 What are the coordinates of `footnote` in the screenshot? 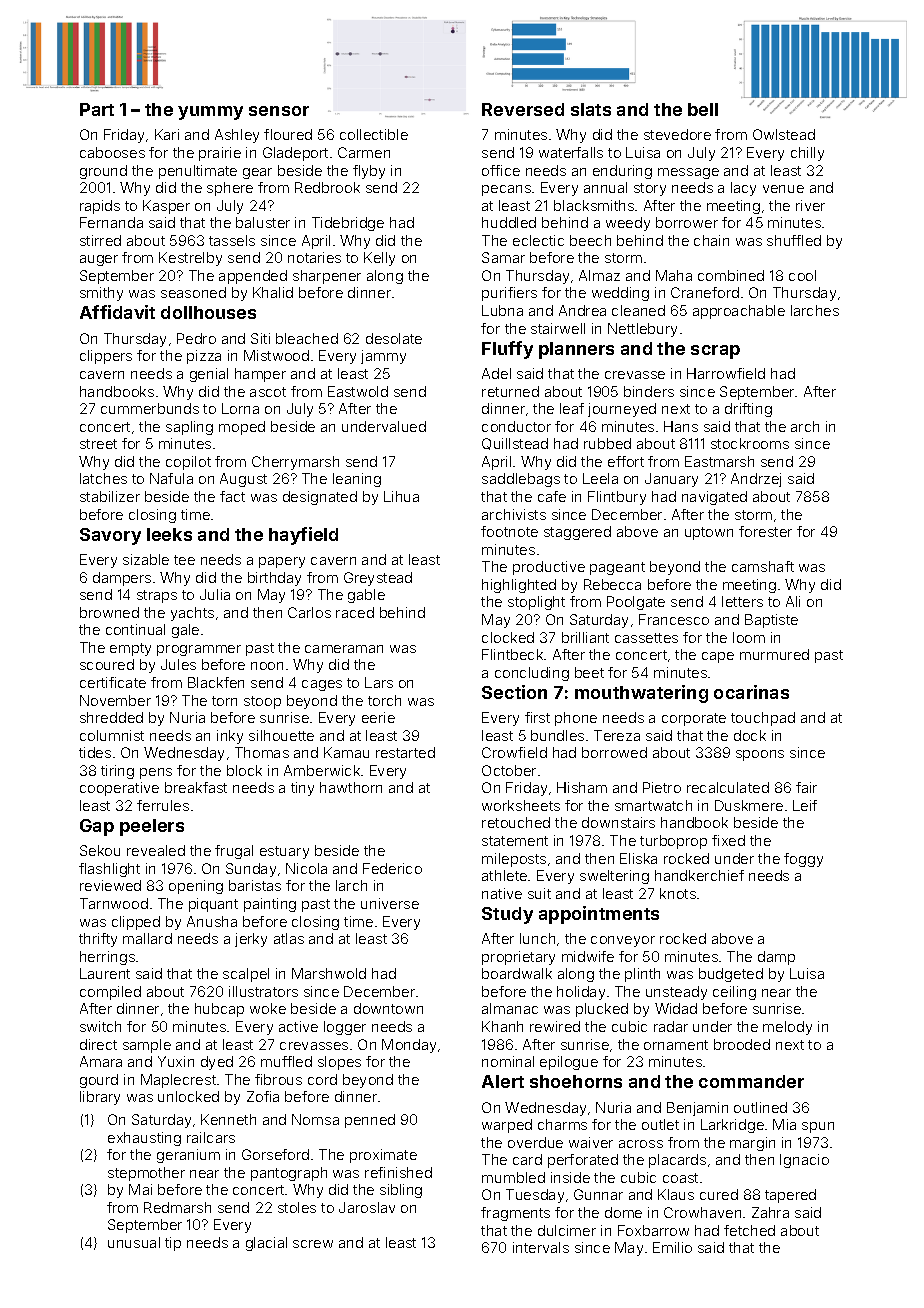 It's located at (509, 531).
